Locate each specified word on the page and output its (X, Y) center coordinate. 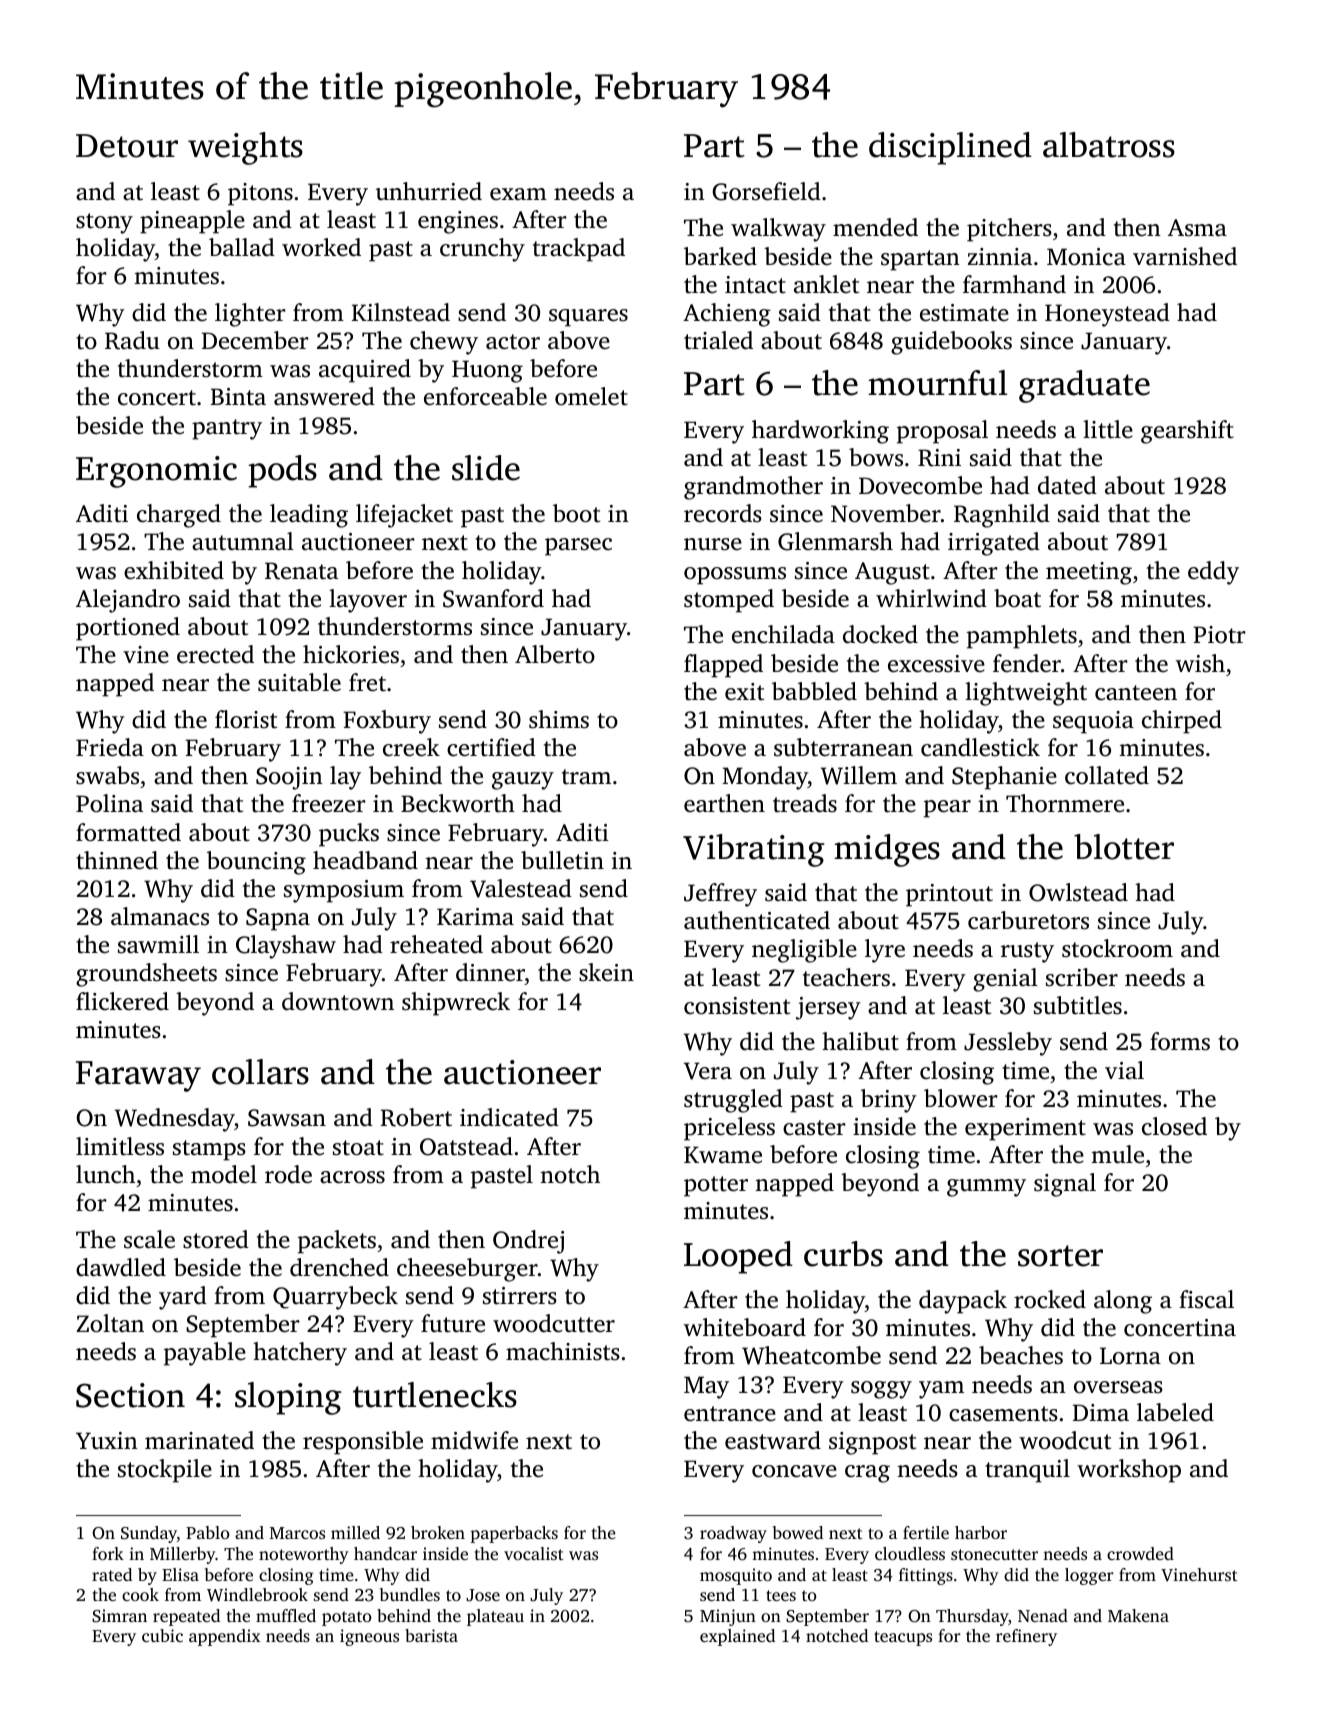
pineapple (192, 222)
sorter (1060, 1256)
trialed (718, 340)
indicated (509, 1117)
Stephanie (1004, 778)
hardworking (820, 432)
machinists (563, 1351)
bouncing (256, 863)
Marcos (297, 1533)
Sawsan (287, 1118)
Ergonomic (156, 472)
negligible (804, 951)
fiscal (1206, 1299)
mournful (937, 383)
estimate (964, 313)
